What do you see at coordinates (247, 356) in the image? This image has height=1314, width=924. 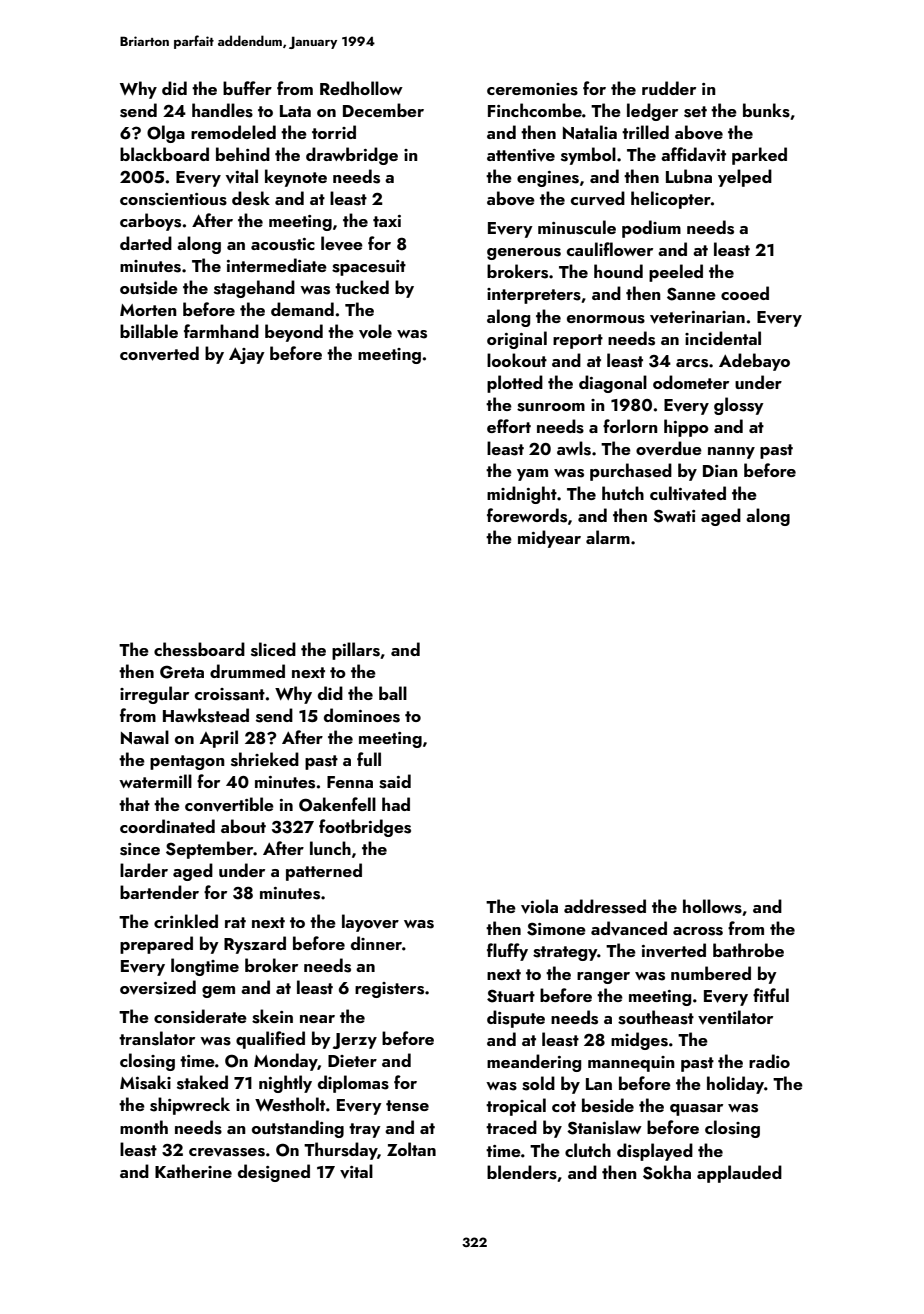 I see `Ajay` at bounding box center [247, 356].
